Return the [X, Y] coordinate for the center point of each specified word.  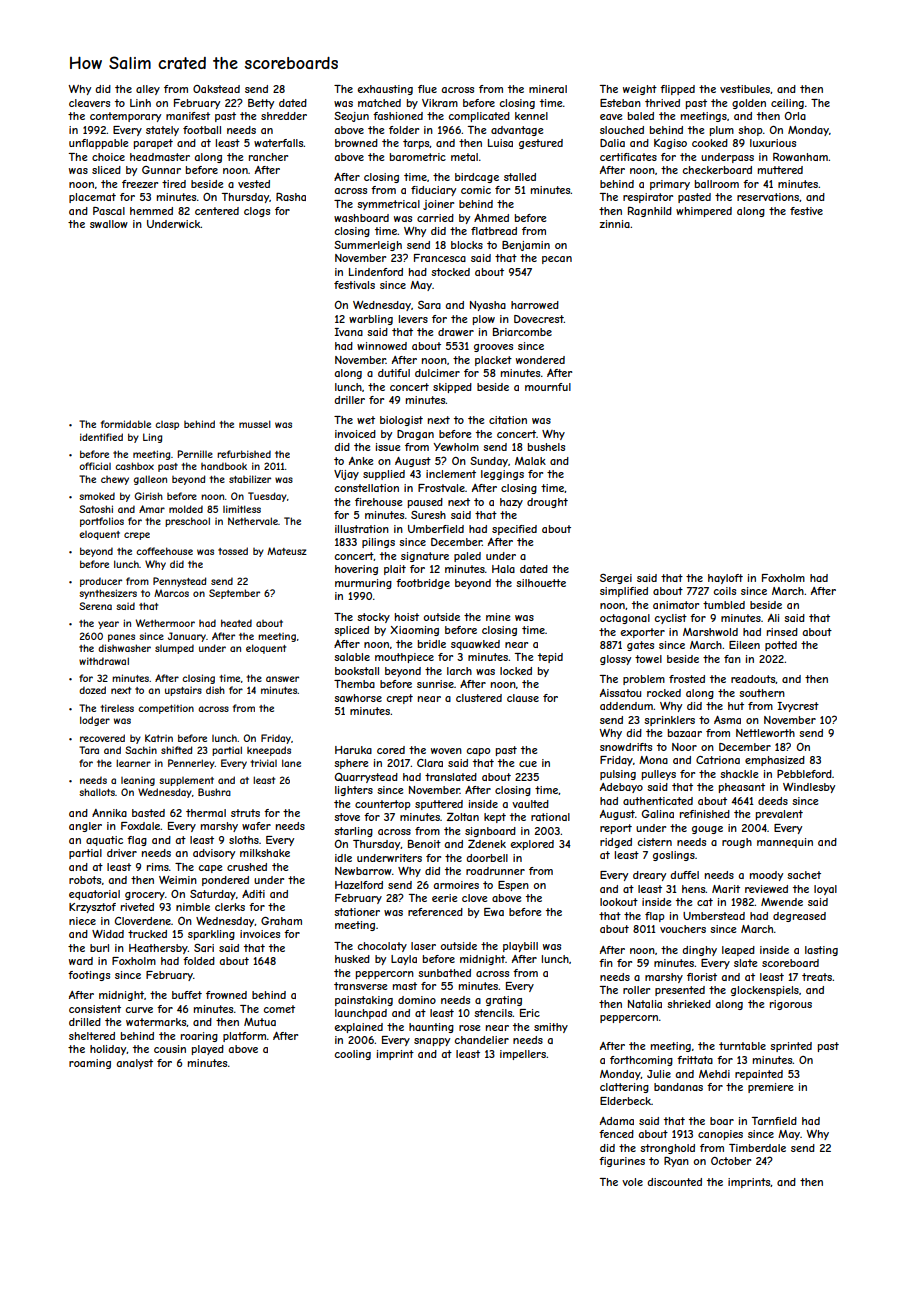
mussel [255, 424]
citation [508, 420]
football [202, 130]
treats [817, 977]
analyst [134, 1064]
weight [640, 90]
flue [427, 89]
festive [806, 211]
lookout [619, 902]
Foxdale [141, 826]
